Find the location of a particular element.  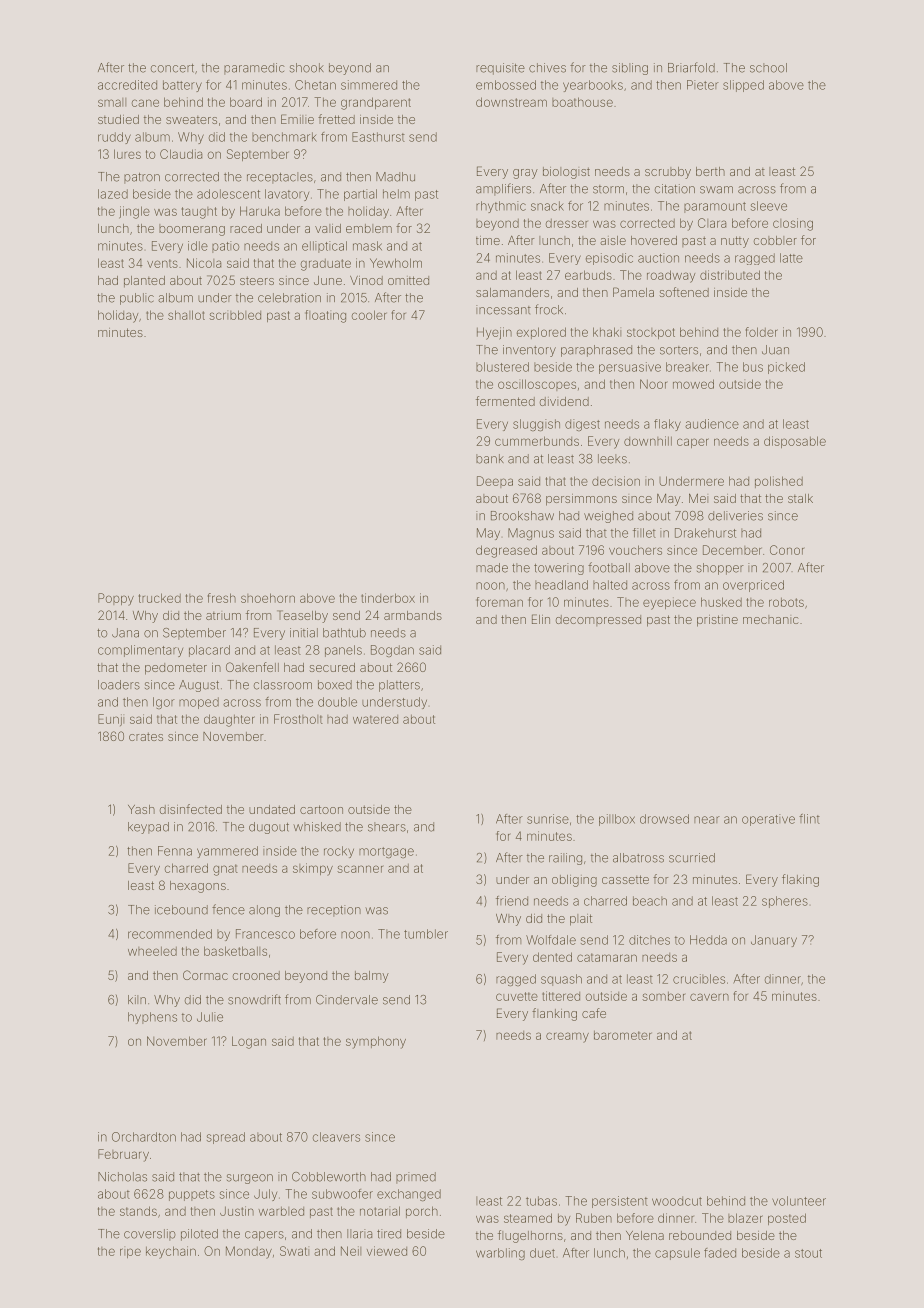

classroom is located at coordinates (283, 685).
